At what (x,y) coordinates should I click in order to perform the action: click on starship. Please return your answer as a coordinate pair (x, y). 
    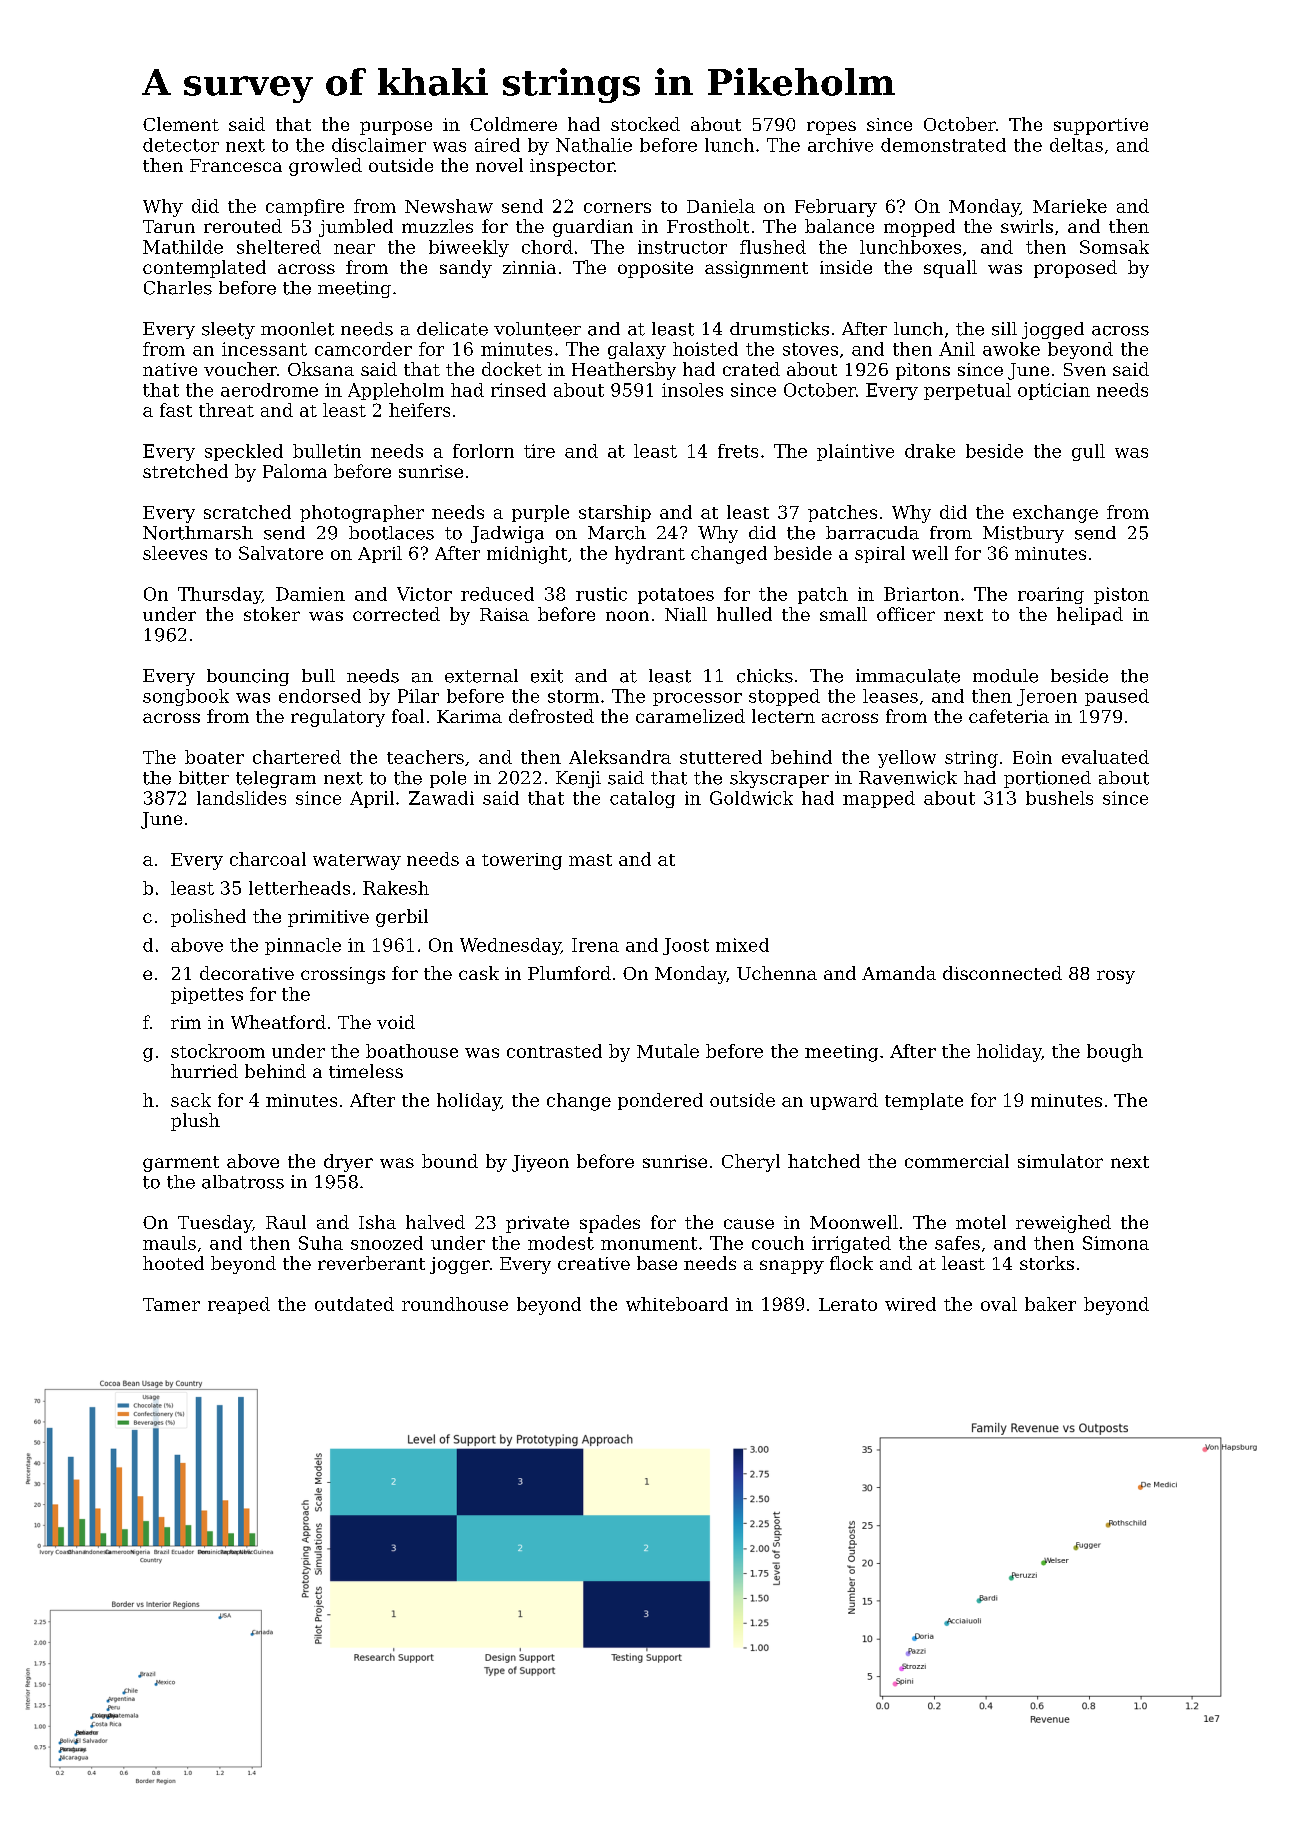
    Looking at the image, I should click on (615, 513).
